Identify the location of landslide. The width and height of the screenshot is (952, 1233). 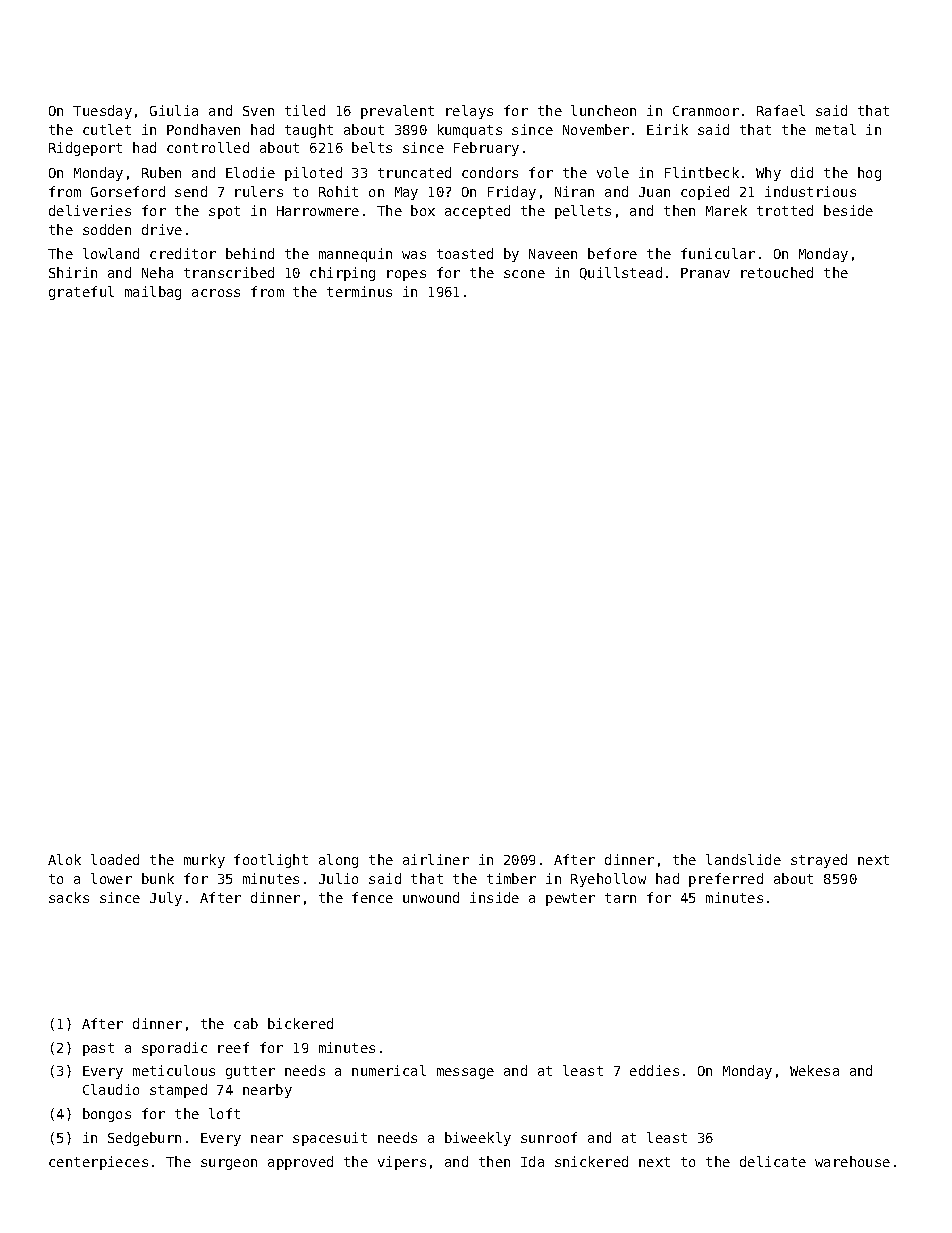
(743, 859).
